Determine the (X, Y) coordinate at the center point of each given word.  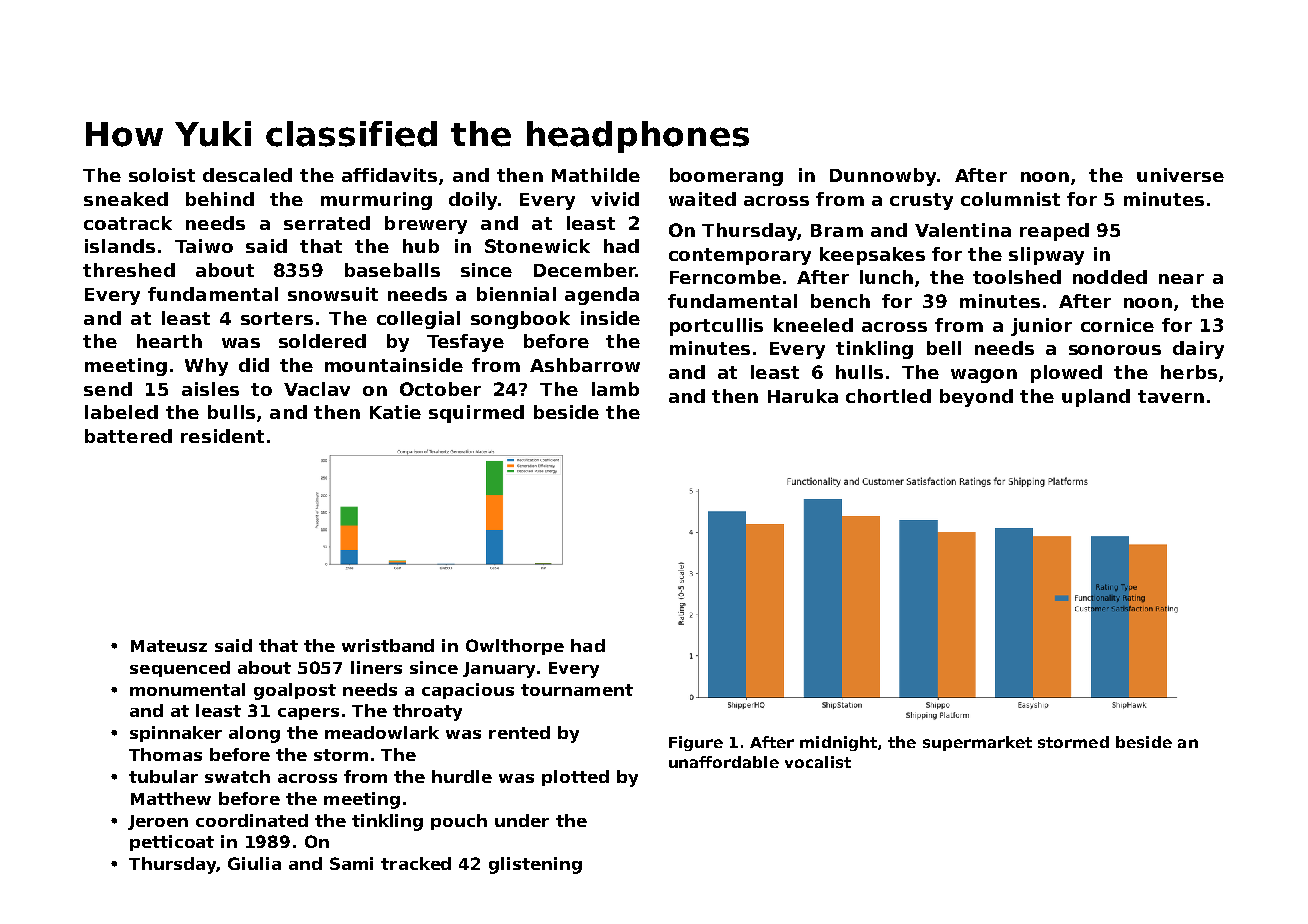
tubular (163, 776)
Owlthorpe (515, 647)
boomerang (726, 177)
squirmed (476, 414)
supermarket (977, 743)
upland (1096, 398)
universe (1180, 175)
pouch (459, 822)
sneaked (126, 199)
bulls (231, 412)
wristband (388, 645)
